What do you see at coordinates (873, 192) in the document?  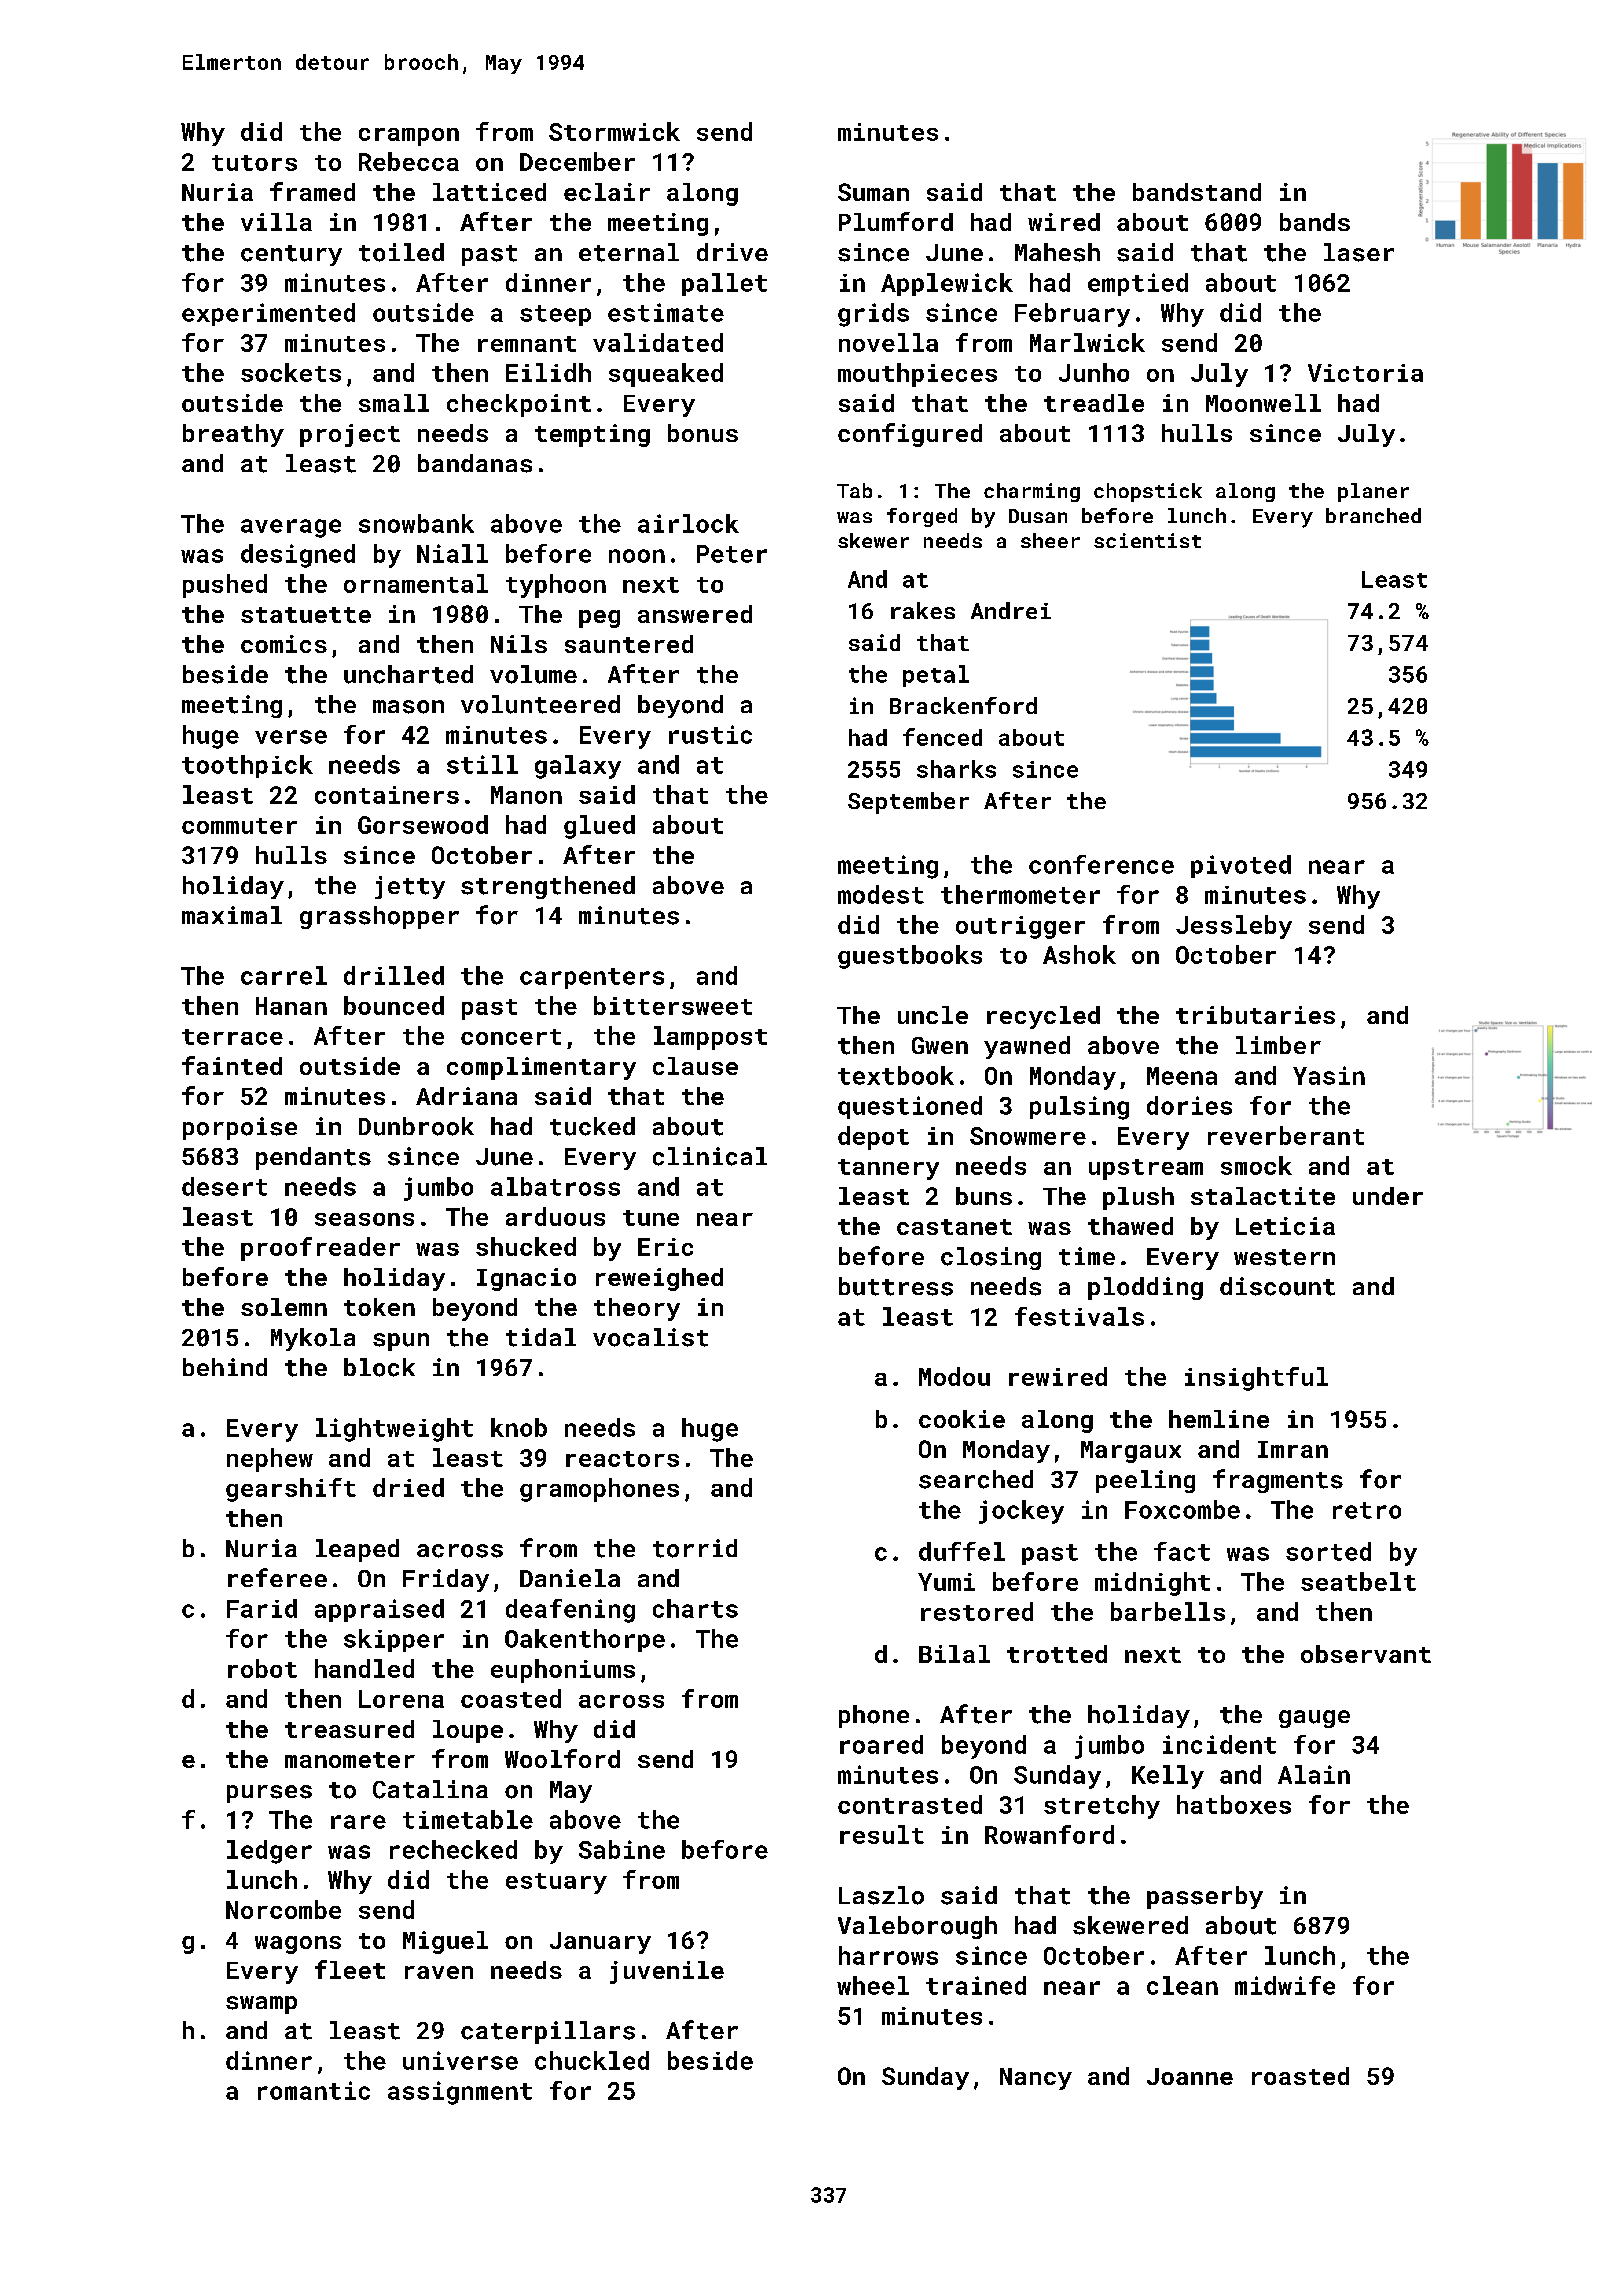 I see `Suman` at bounding box center [873, 192].
